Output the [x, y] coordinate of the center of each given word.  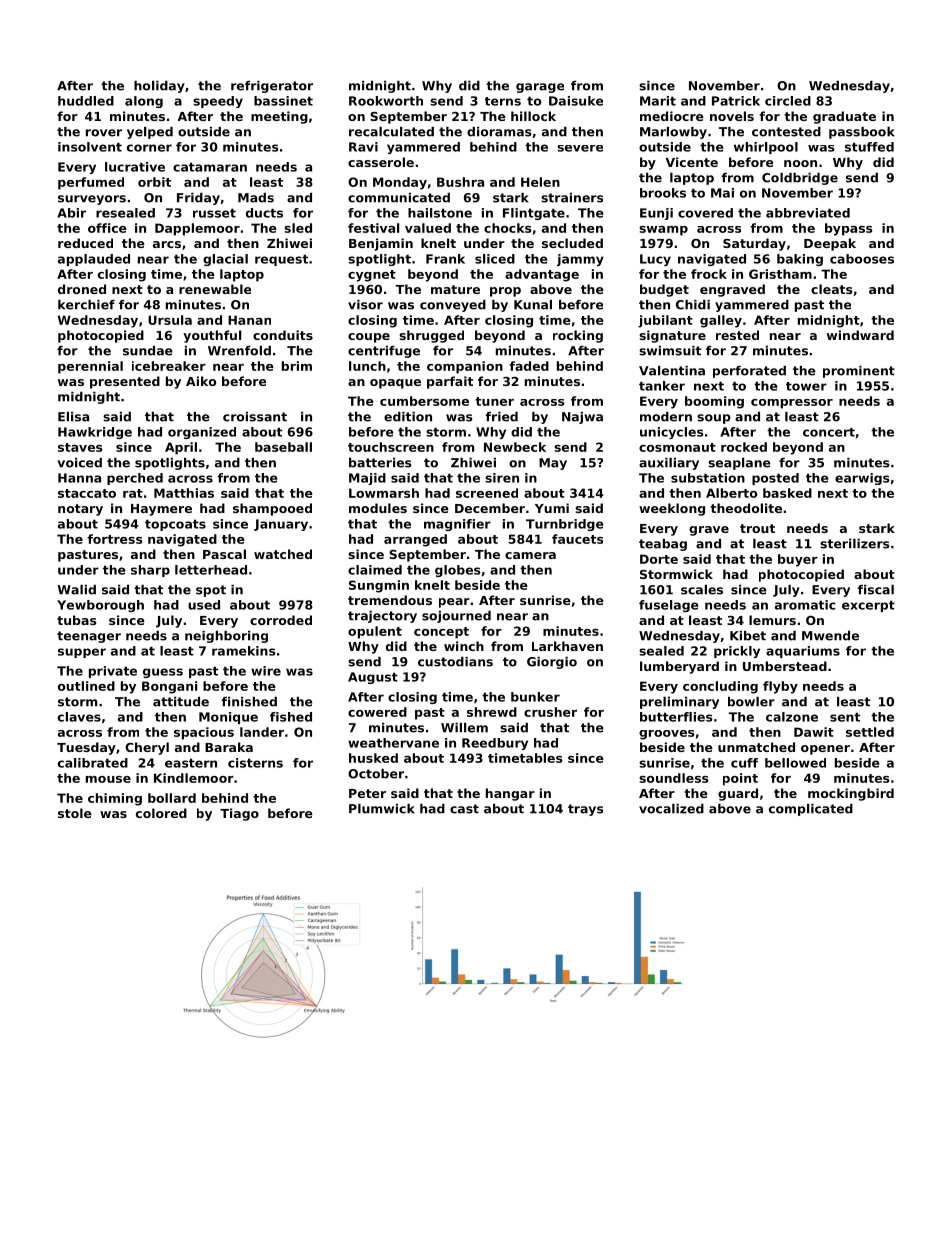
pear [454, 603]
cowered [377, 712]
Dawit [814, 732]
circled [788, 101]
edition [408, 417]
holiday [159, 87]
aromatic [805, 605]
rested [737, 335]
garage [540, 88]
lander [262, 732]
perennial [90, 367]
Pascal [224, 554]
